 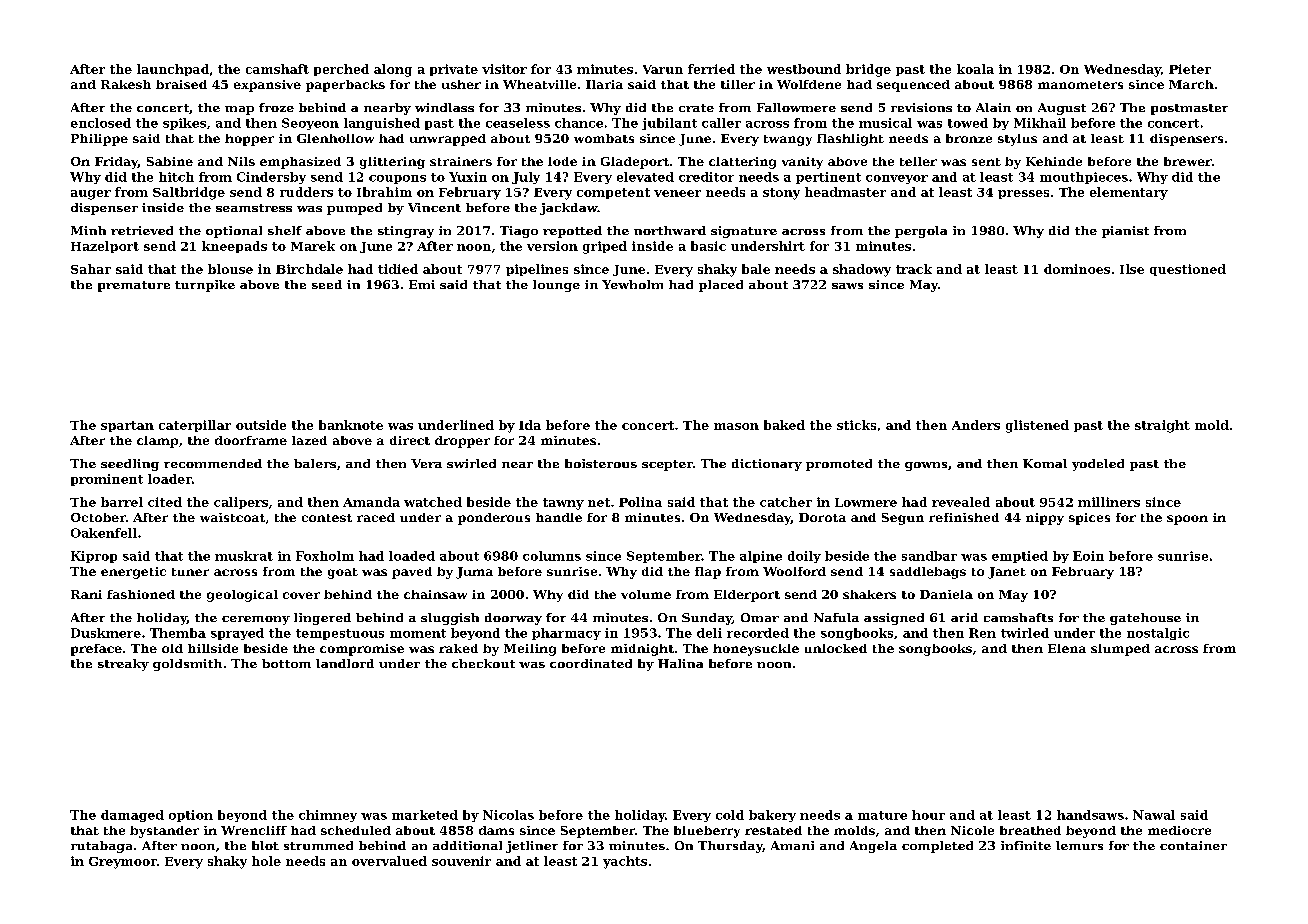 I want to click on koala, so click(x=975, y=69).
